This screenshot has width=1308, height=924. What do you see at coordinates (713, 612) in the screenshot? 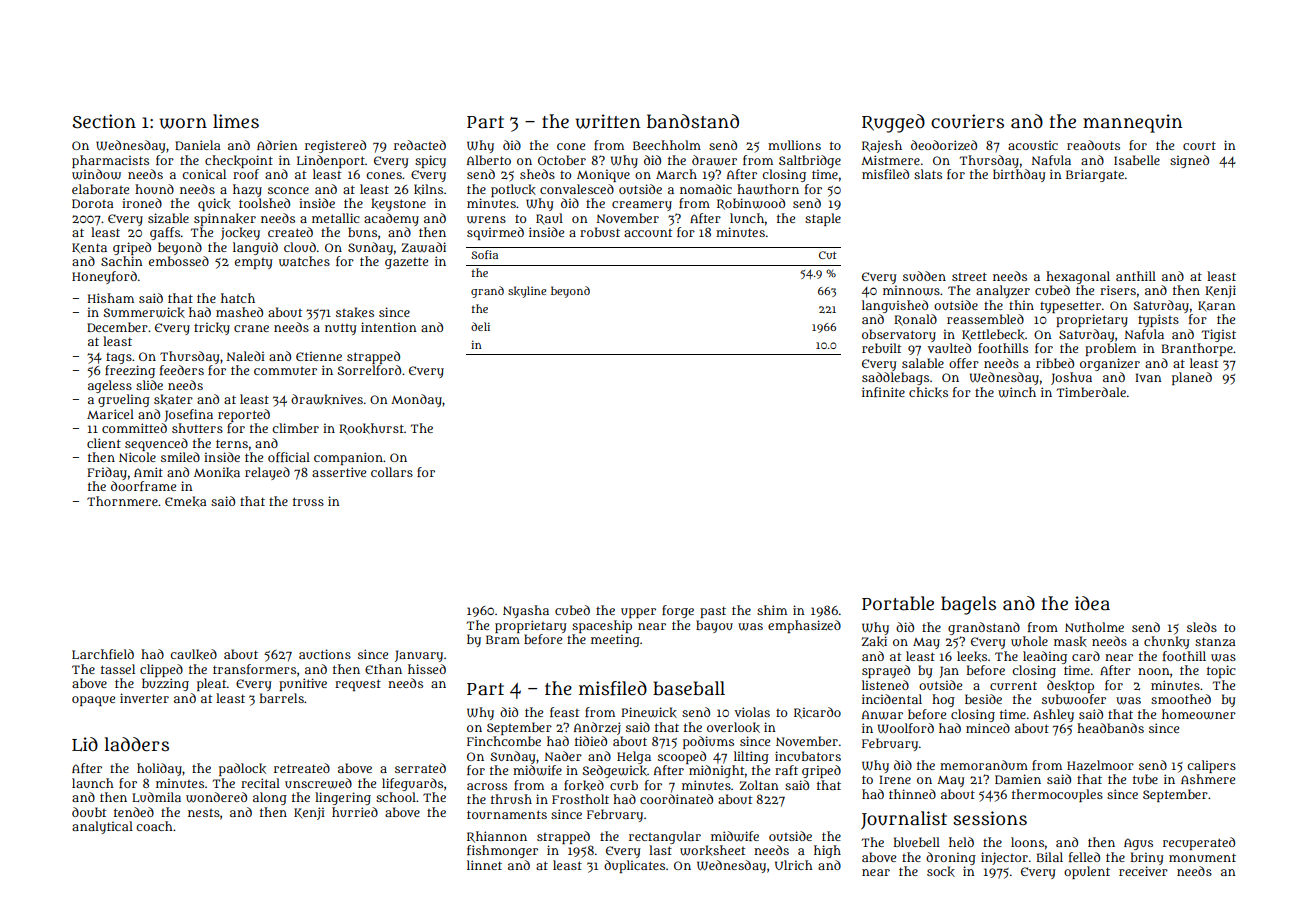
I see `past` at bounding box center [713, 612].
